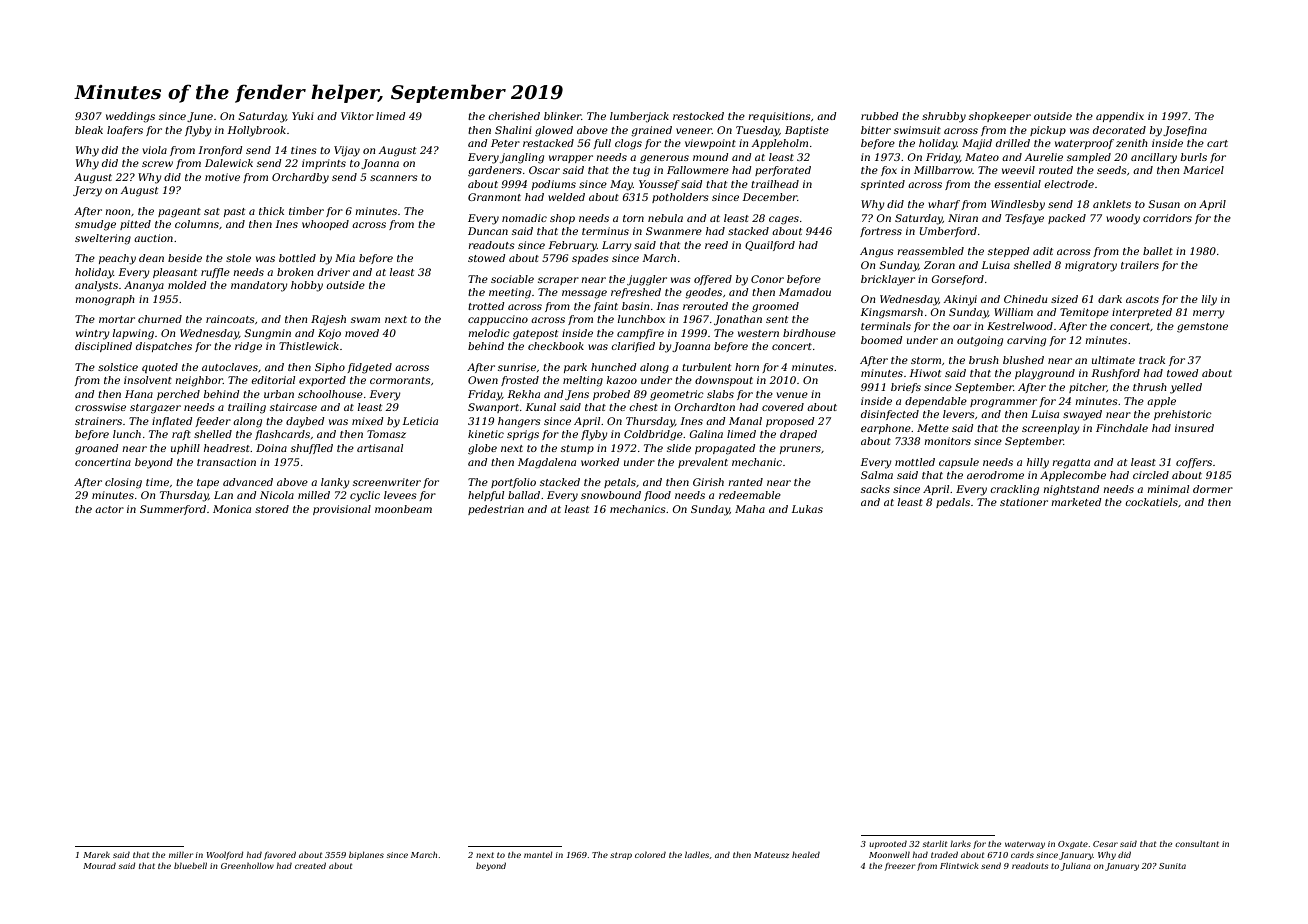 The height and width of the screenshot is (924, 1308). I want to click on uphill, so click(185, 449).
